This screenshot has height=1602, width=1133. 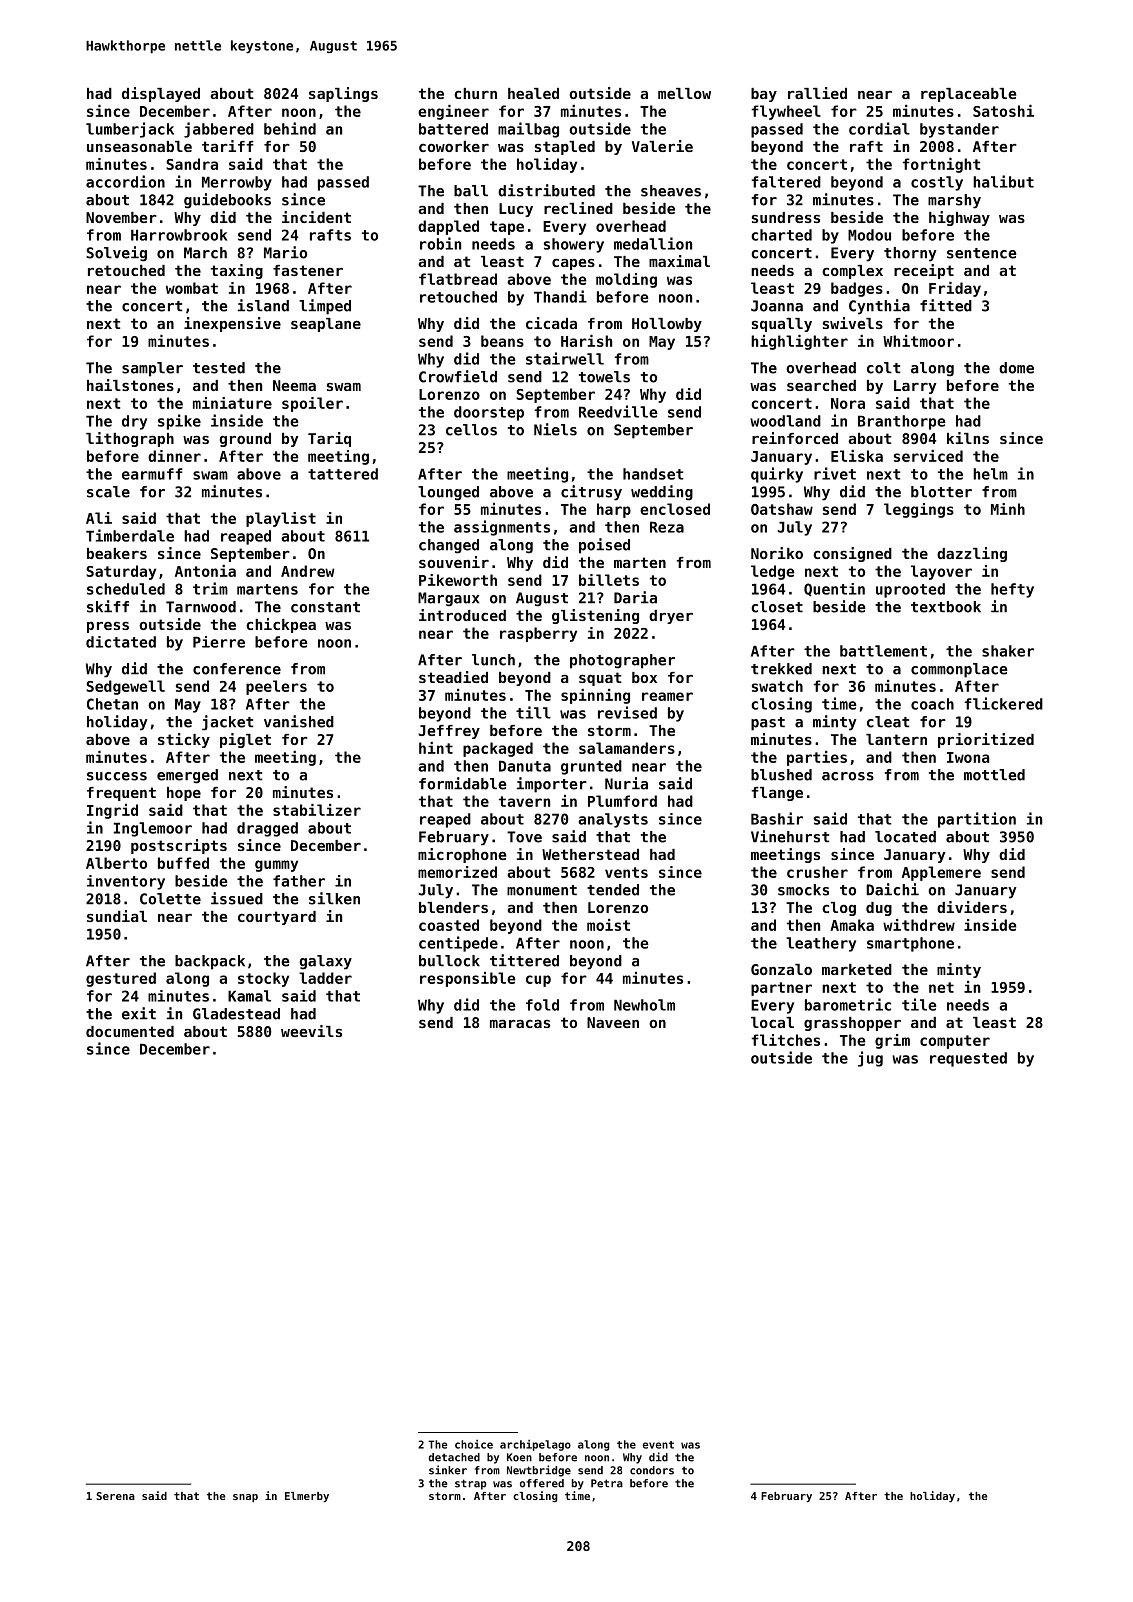 What do you see at coordinates (161, 94) in the screenshot?
I see `displayed` at bounding box center [161, 94].
